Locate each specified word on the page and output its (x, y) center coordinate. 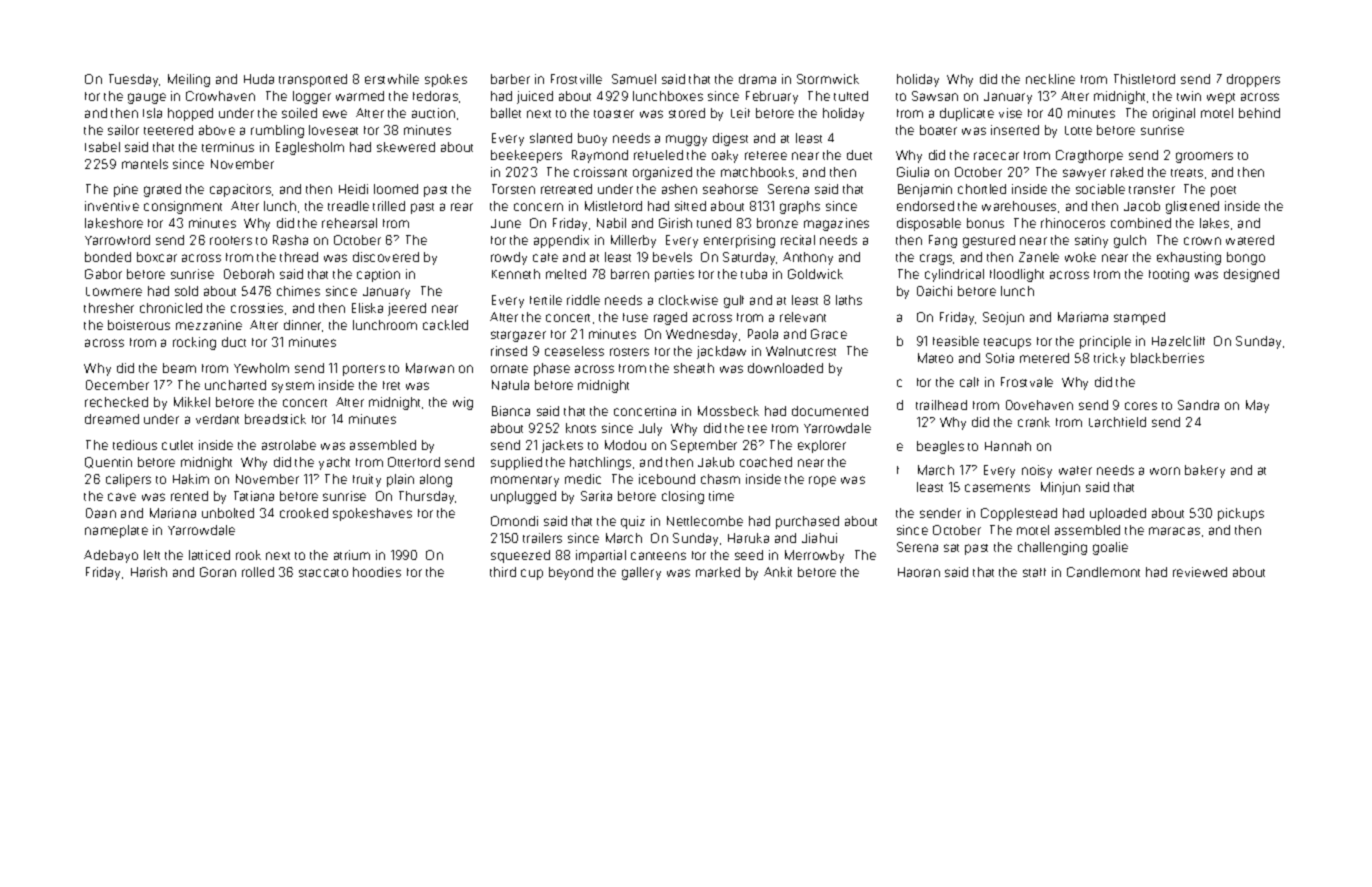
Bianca (511, 411)
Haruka (748, 538)
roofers (231, 240)
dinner (302, 325)
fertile (546, 300)
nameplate (116, 531)
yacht (334, 463)
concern (538, 207)
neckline (1050, 79)
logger (312, 97)
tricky (1109, 359)
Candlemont (1103, 572)
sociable (1100, 189)
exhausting (1189, 258)
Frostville (576, 79)
